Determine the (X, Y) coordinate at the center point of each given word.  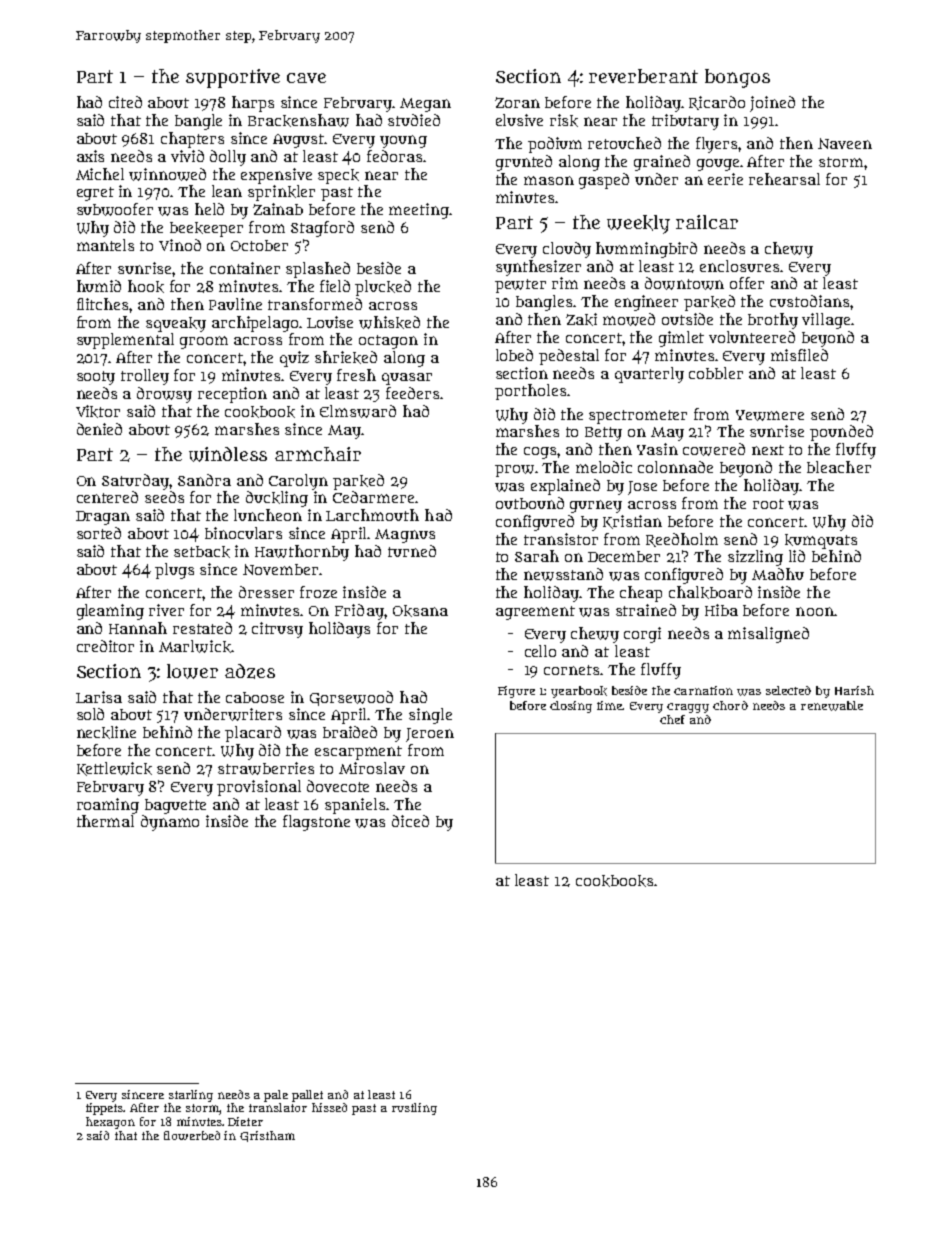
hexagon (110, 1123)
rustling (414, 1109)
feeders (412, 393)
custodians (809, 301)
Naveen (845, 143)
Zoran (517, 102)
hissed (329, 1107)
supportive (233, 78)
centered (107, 497)
